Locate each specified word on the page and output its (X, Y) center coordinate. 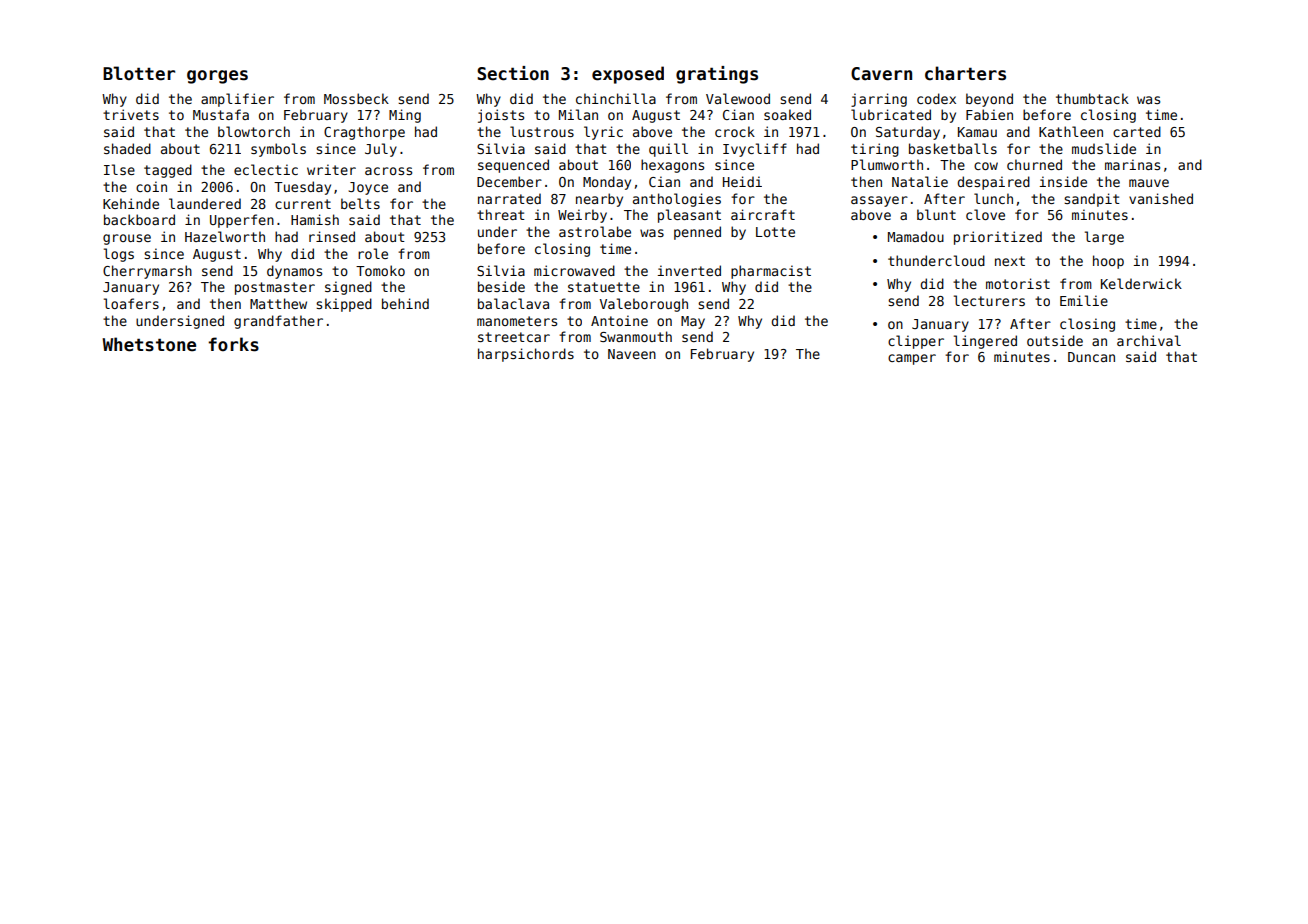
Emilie (1084, 300)
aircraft (763, 214)
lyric (603, 133)
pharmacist (771, 272)
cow (986, 166)
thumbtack (1092, 98)
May (693, 322)
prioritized (998, 238)
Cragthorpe (364, 133)
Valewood (738, 98)
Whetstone (149, 344)
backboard (139, 219)
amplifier (237, 100)
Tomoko (380, 270)
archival (1149, 340)
